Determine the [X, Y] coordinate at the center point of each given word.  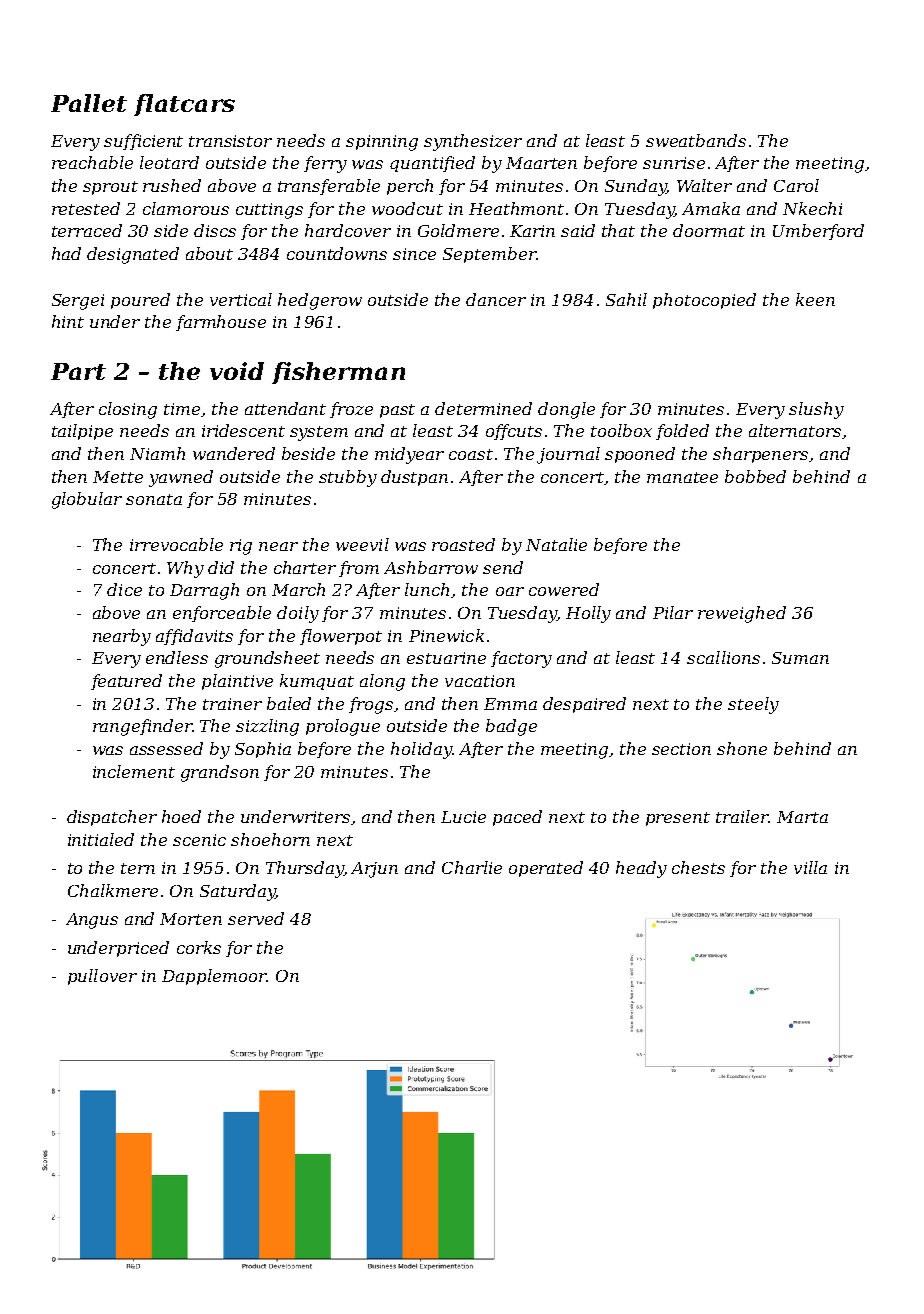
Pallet [89, 103]
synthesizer [473, 142]
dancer [496, 299]
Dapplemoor [214, 977]
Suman [800, 658]
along [382, 682]
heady [641, 869]
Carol [796, 185]
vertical [241, 299]
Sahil [626, 299]
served [256, 918]
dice [124, 589]
